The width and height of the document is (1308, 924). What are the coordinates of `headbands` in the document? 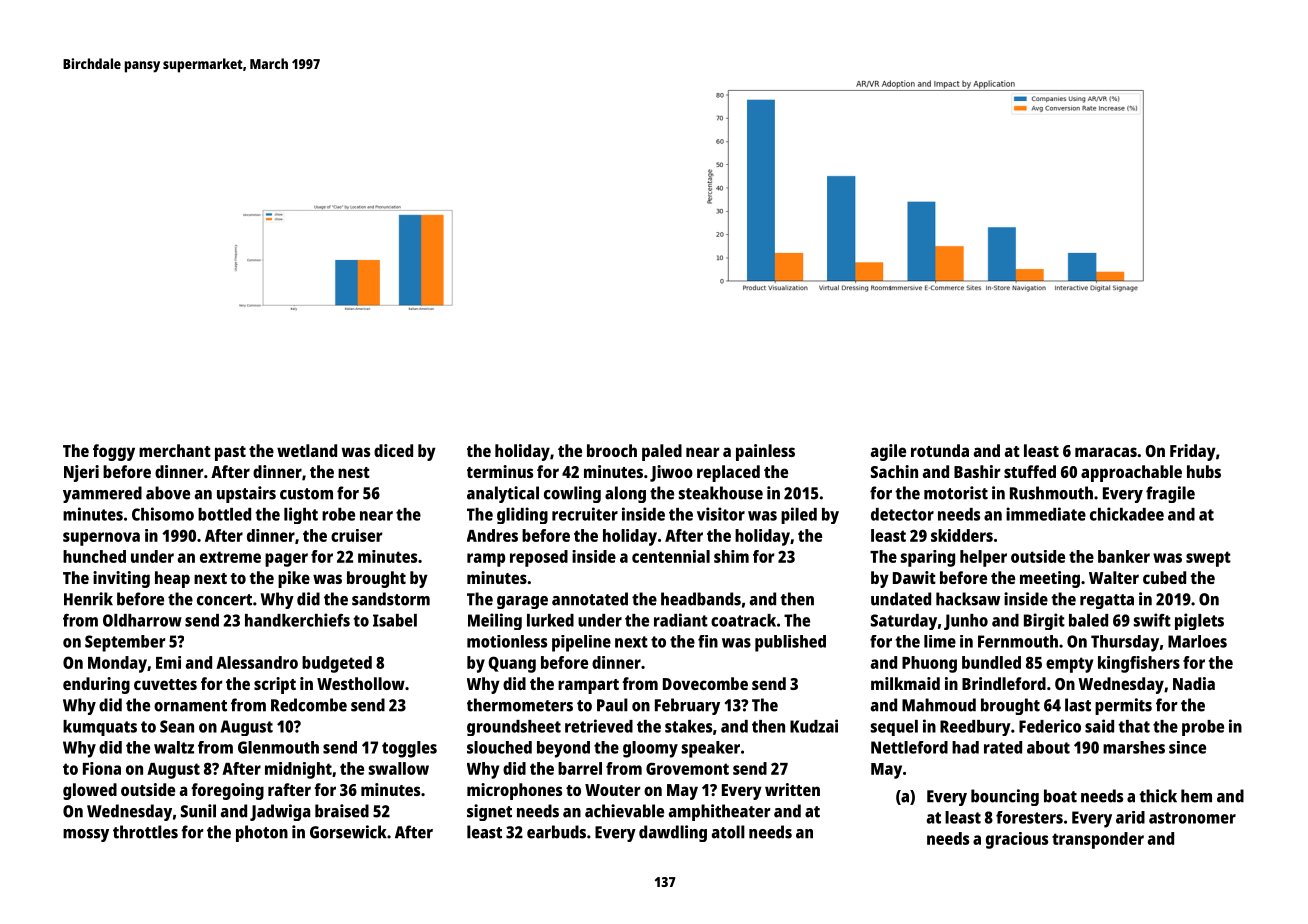 It's located at (701, 599).
